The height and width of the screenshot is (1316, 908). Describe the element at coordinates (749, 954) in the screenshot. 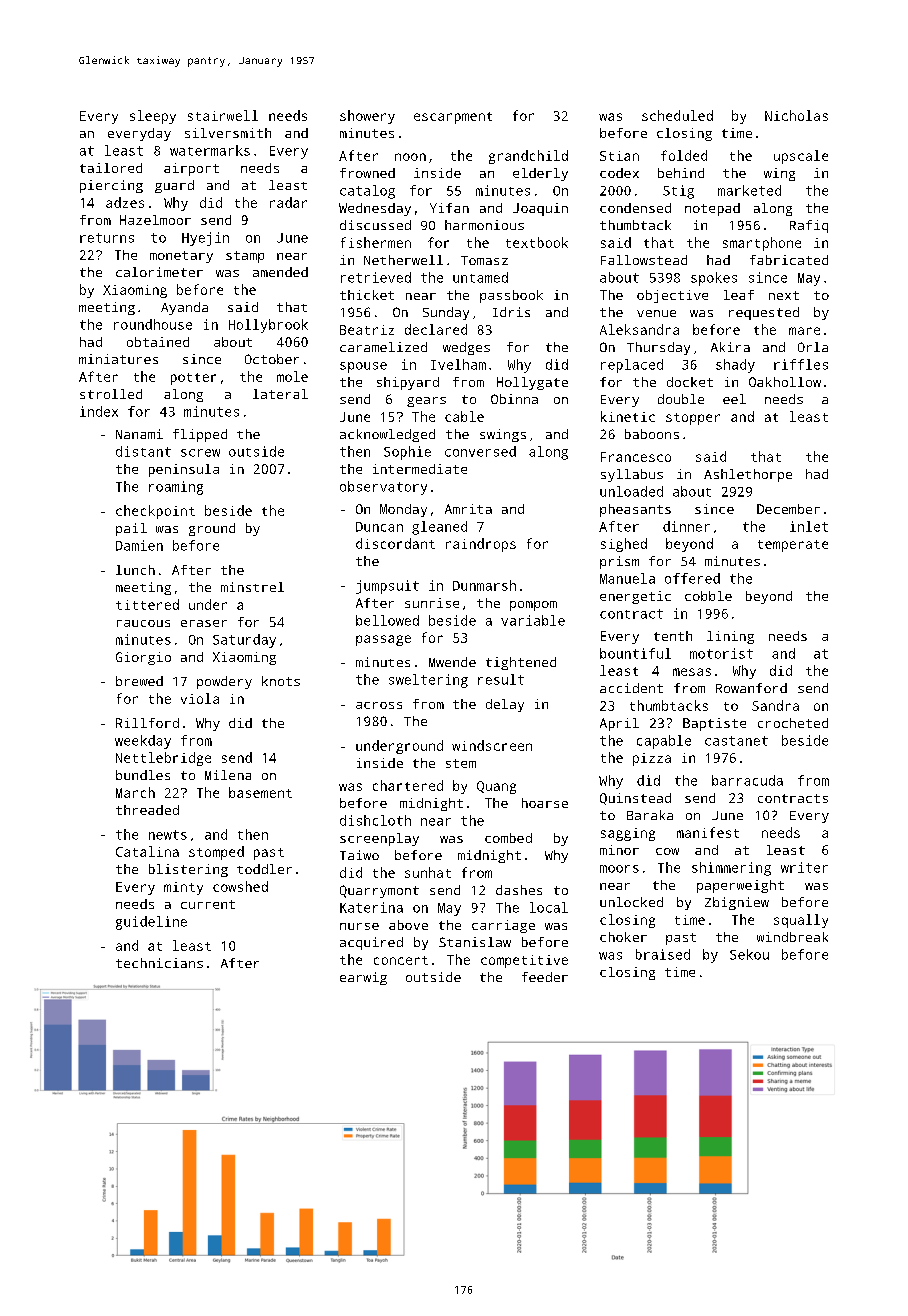

I see `Sekou` at that location.
